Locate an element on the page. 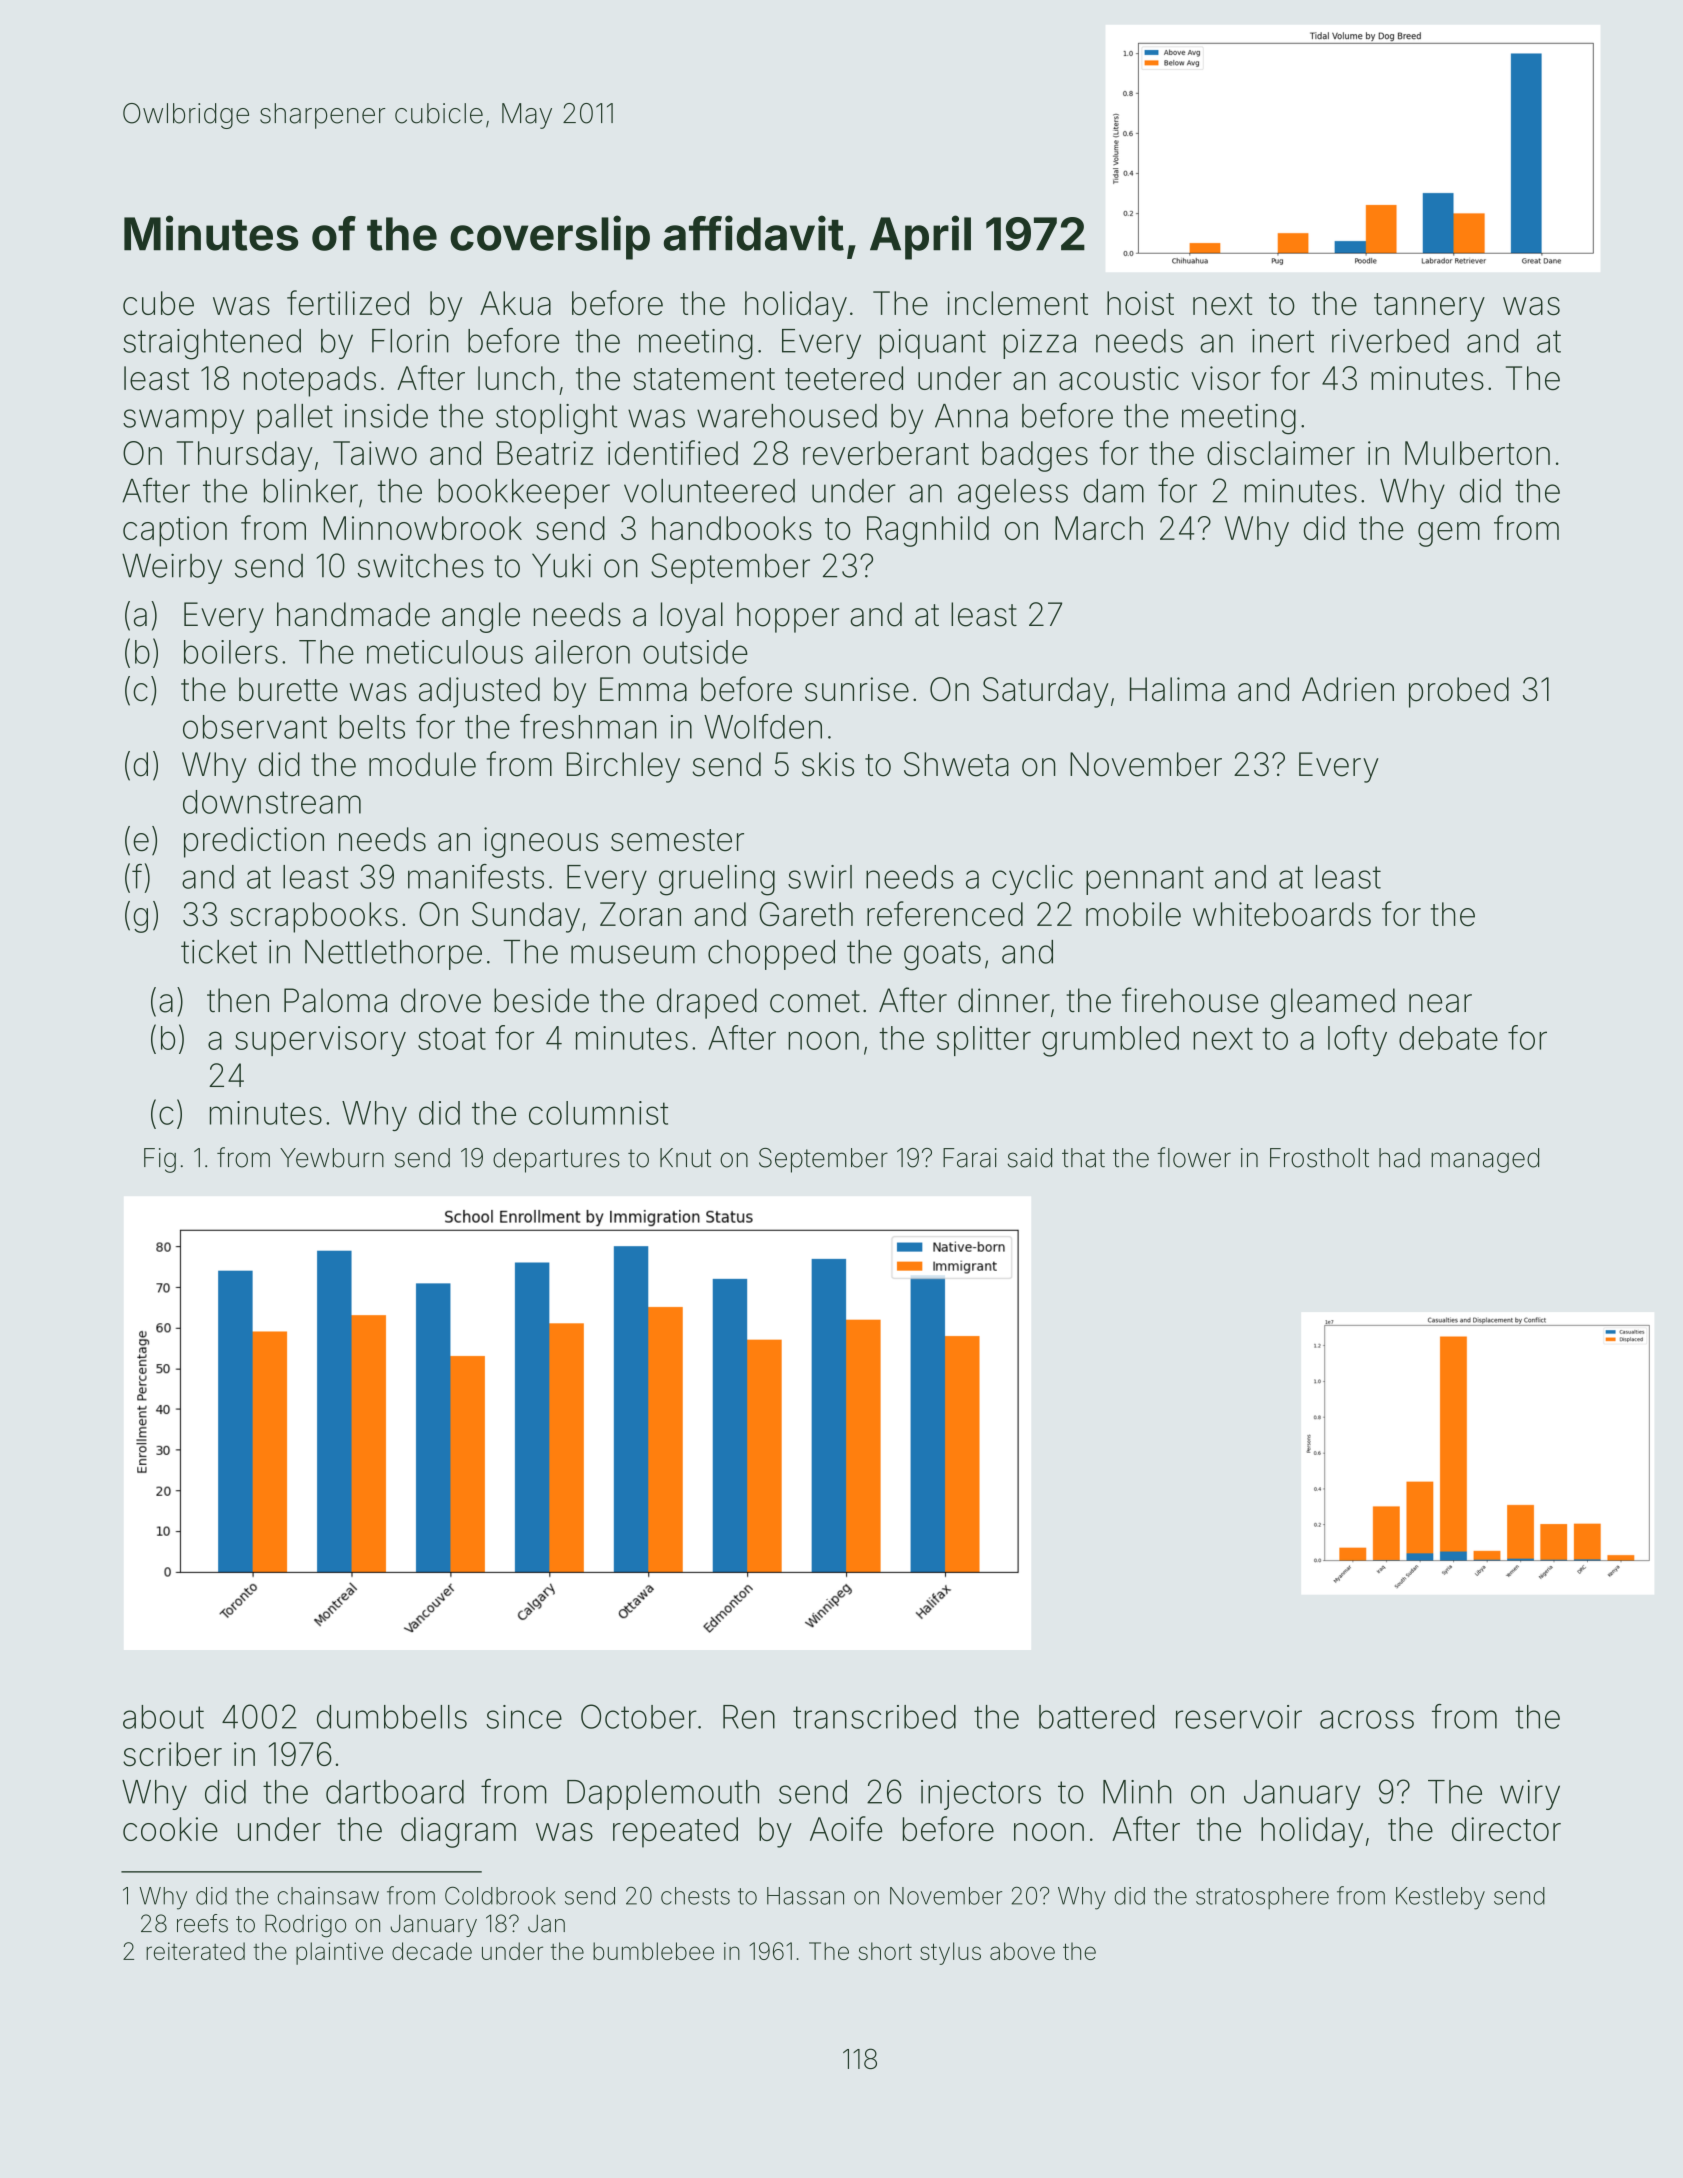  Halima is located at coordinates (1177, 689).
